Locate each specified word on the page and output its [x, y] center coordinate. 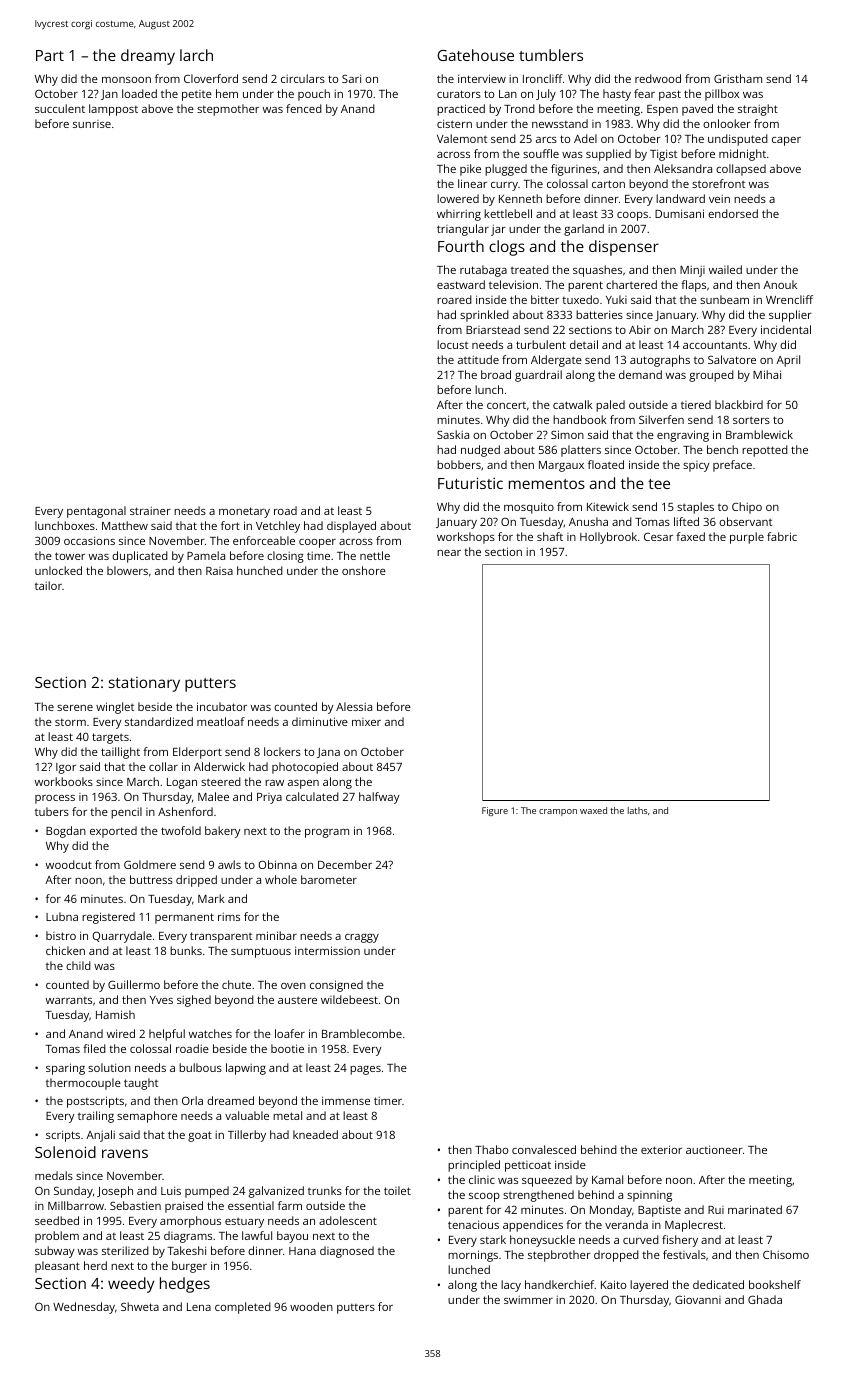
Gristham [738, 78]
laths [637, 810]
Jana [328, 753]
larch [196, 55]
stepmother [228, 110]
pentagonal [96, 512]
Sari [351, 78]
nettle [375, 555]
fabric [782, 536]
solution [109, 1067]
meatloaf [221, 721]
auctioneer [714, 1149]
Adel [585, 138]
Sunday [73, 1192]
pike [470, 170]
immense [346, 1100]
